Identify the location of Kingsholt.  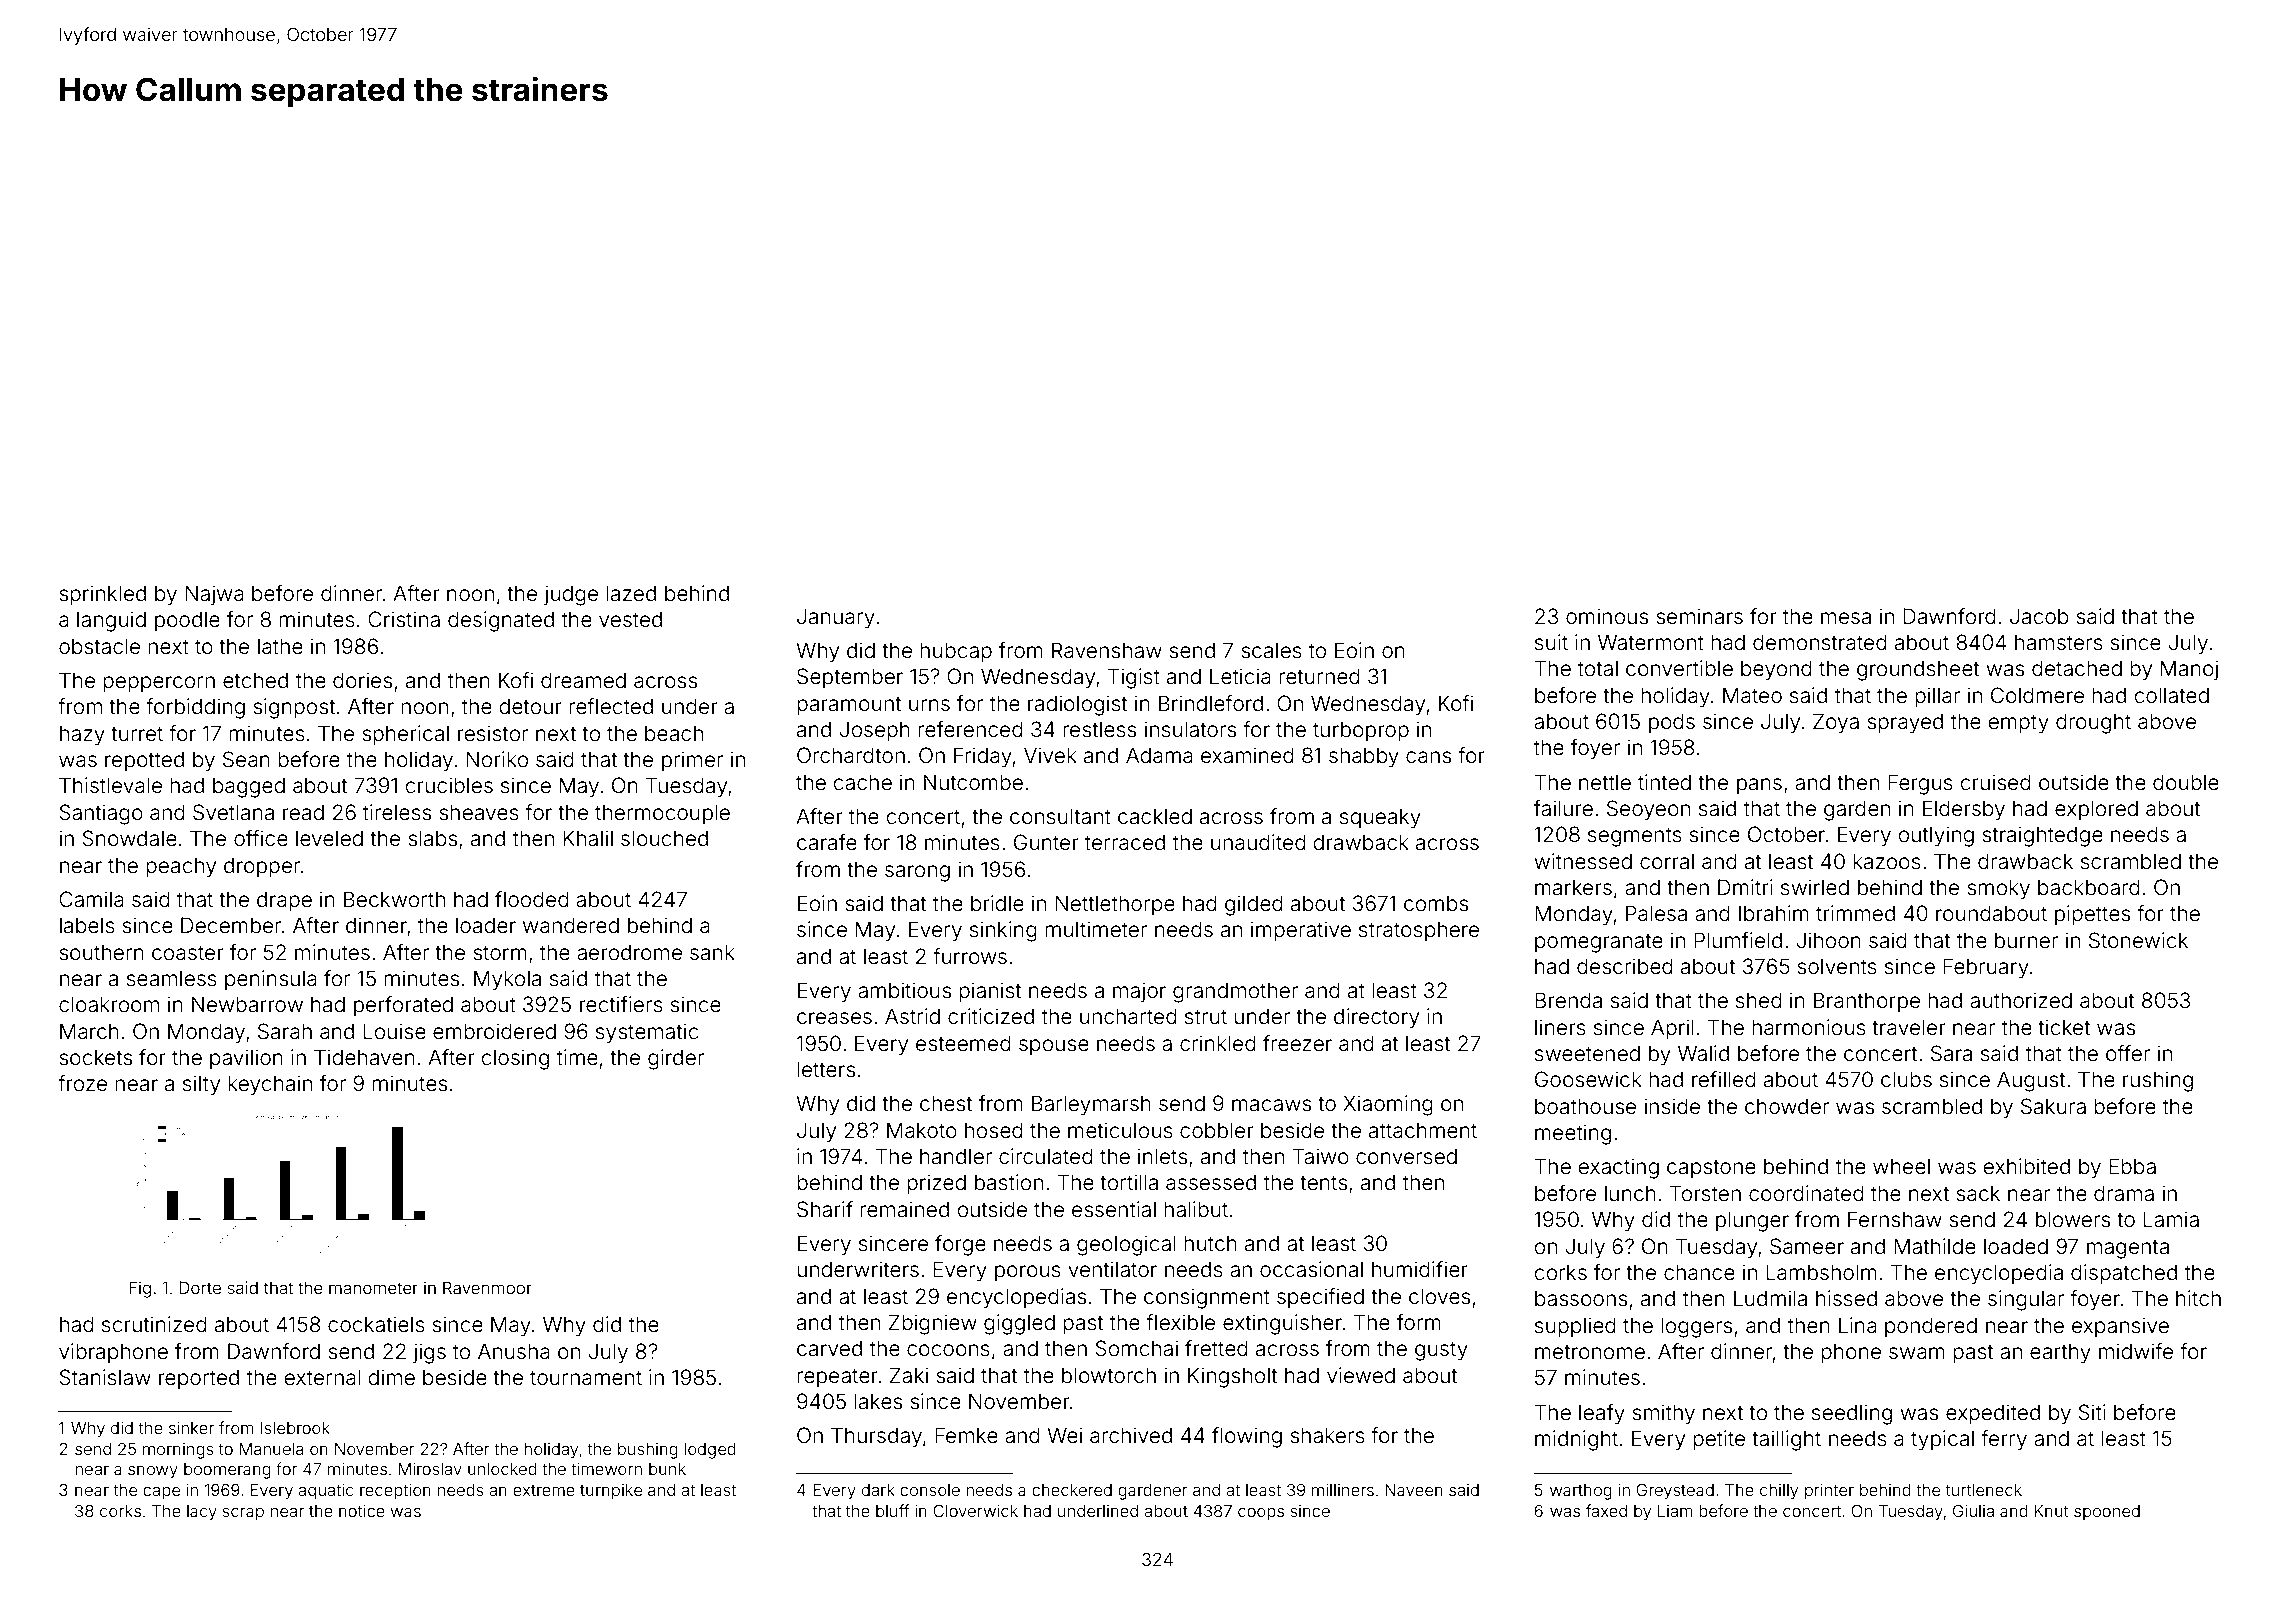
(1232, 1377).
